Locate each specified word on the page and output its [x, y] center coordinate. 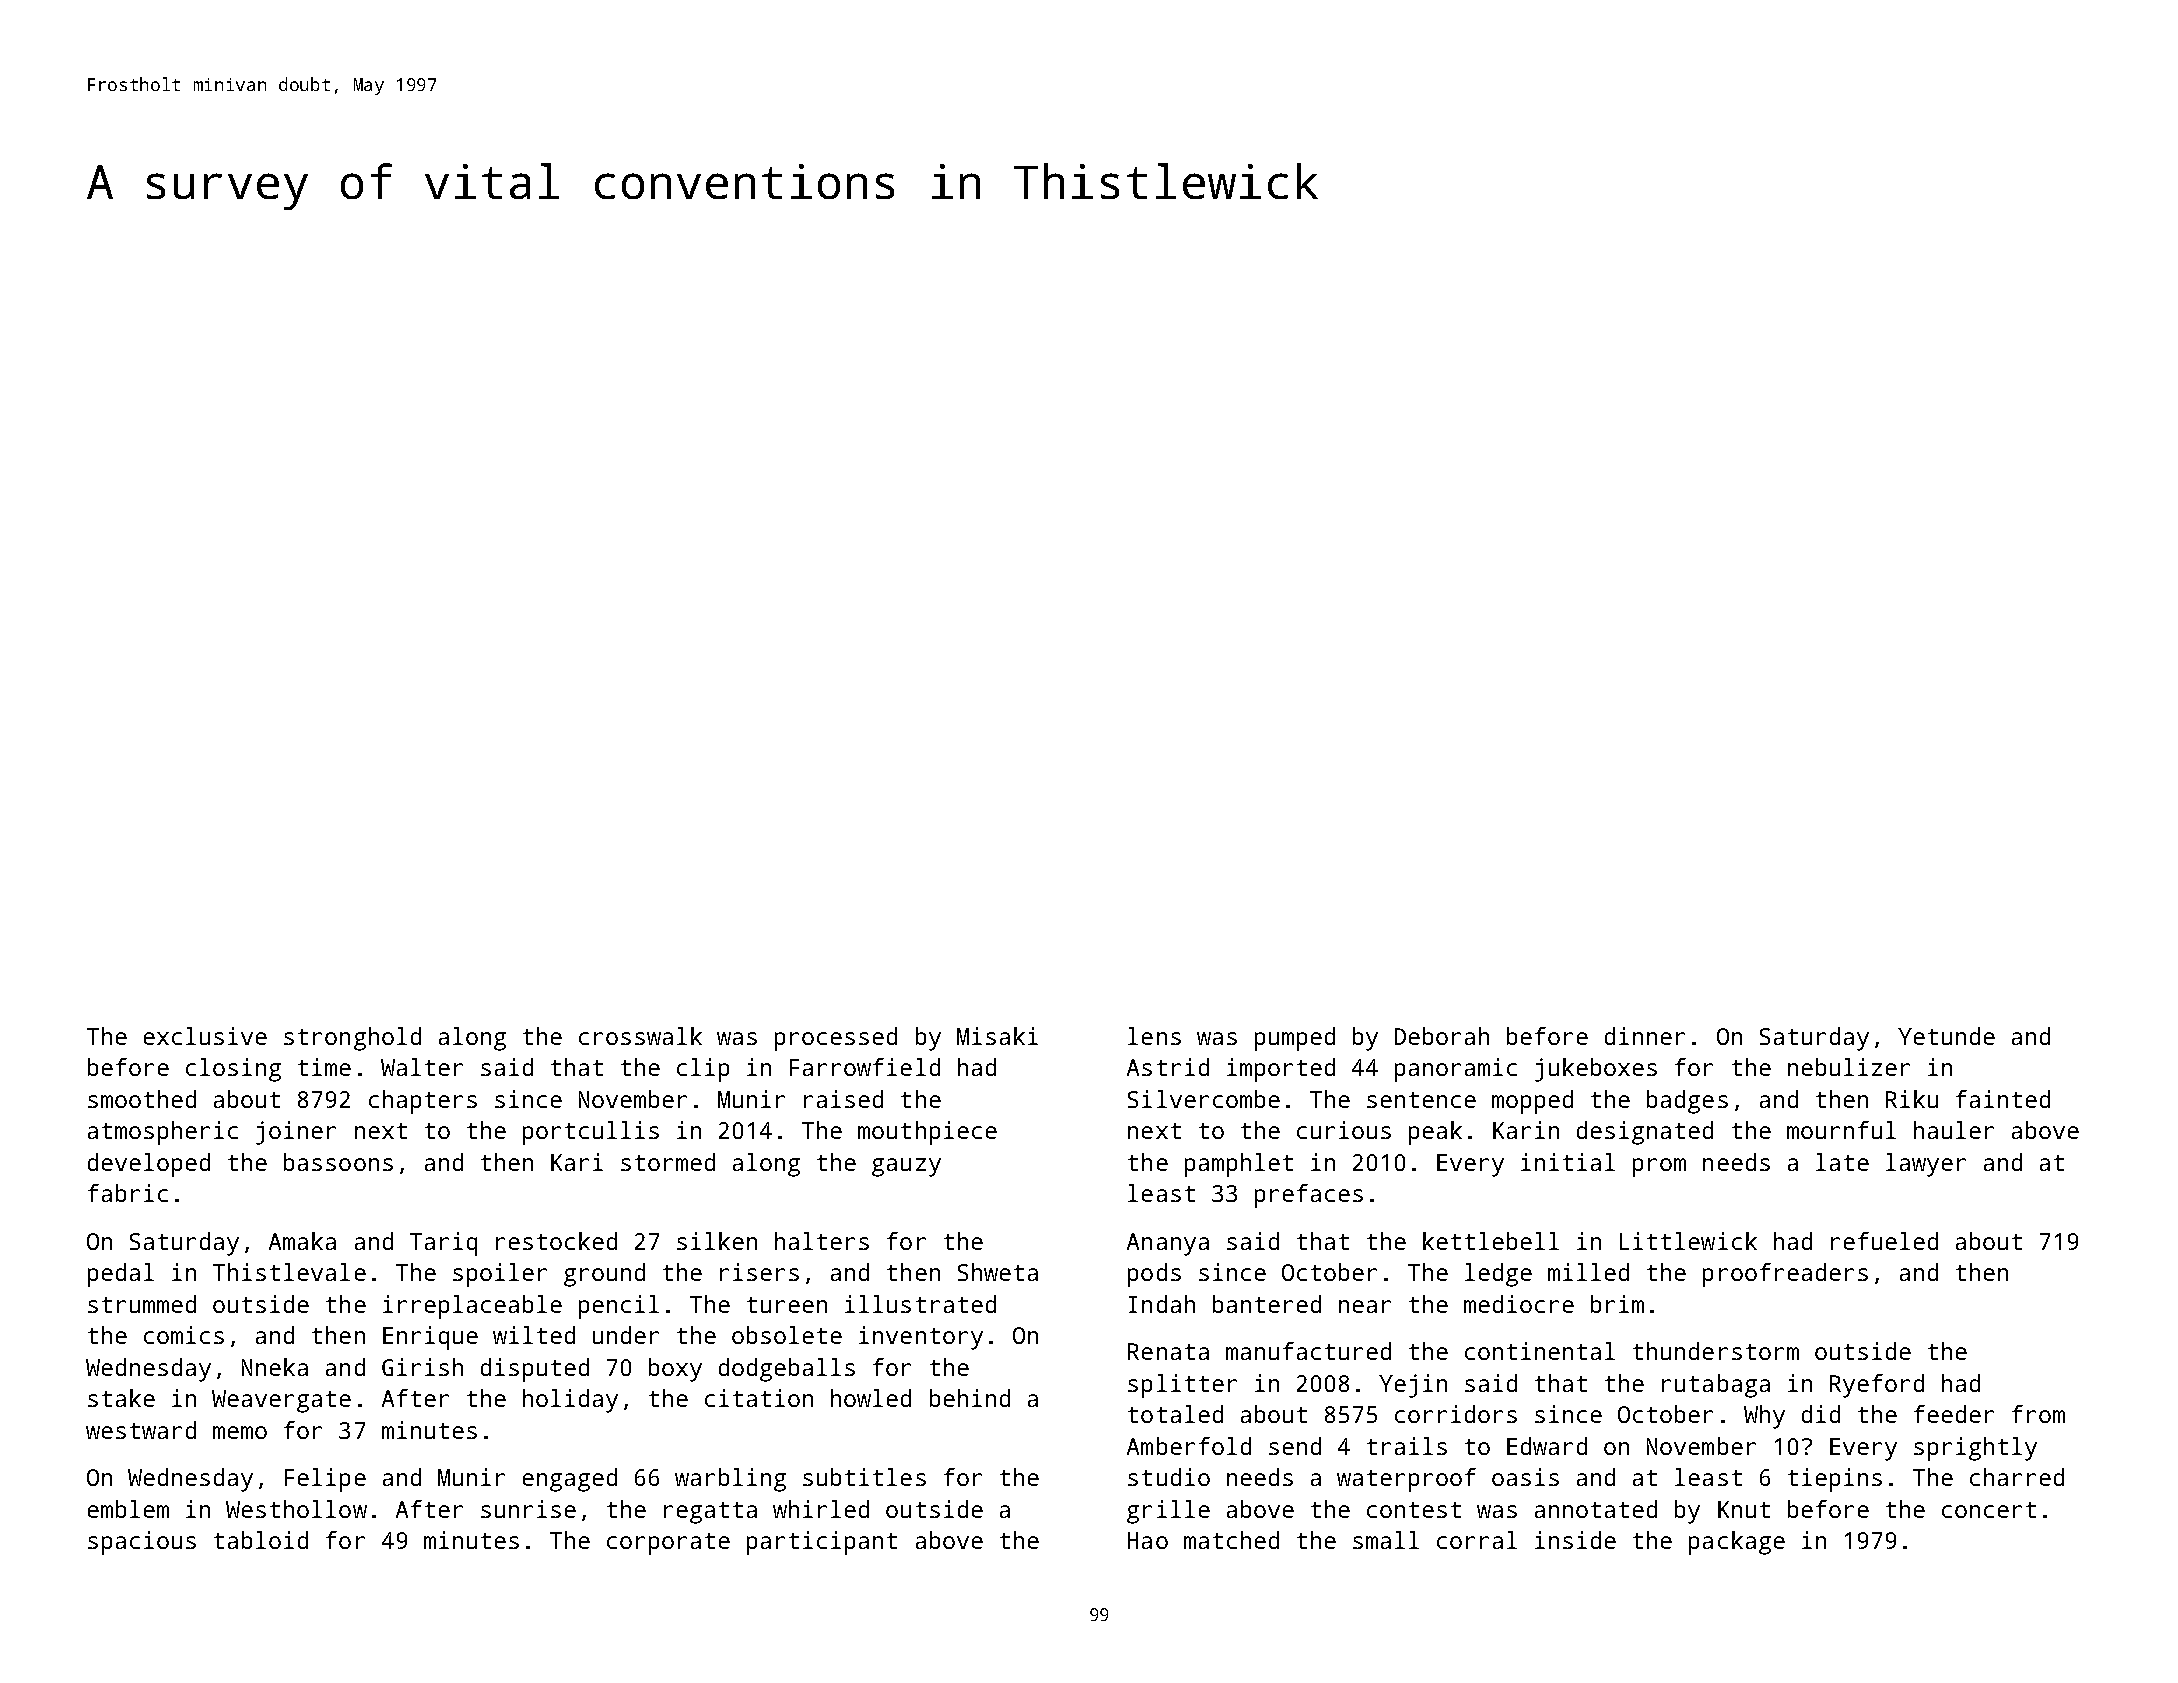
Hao [1148, 1540]
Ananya [1168, 1244]
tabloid [261, 1540]
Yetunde [1946, 1036]
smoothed [142, 1099]
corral [1477, 1540]
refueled [1884, 1241]
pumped [1295, 1039]
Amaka [302, 1241]
